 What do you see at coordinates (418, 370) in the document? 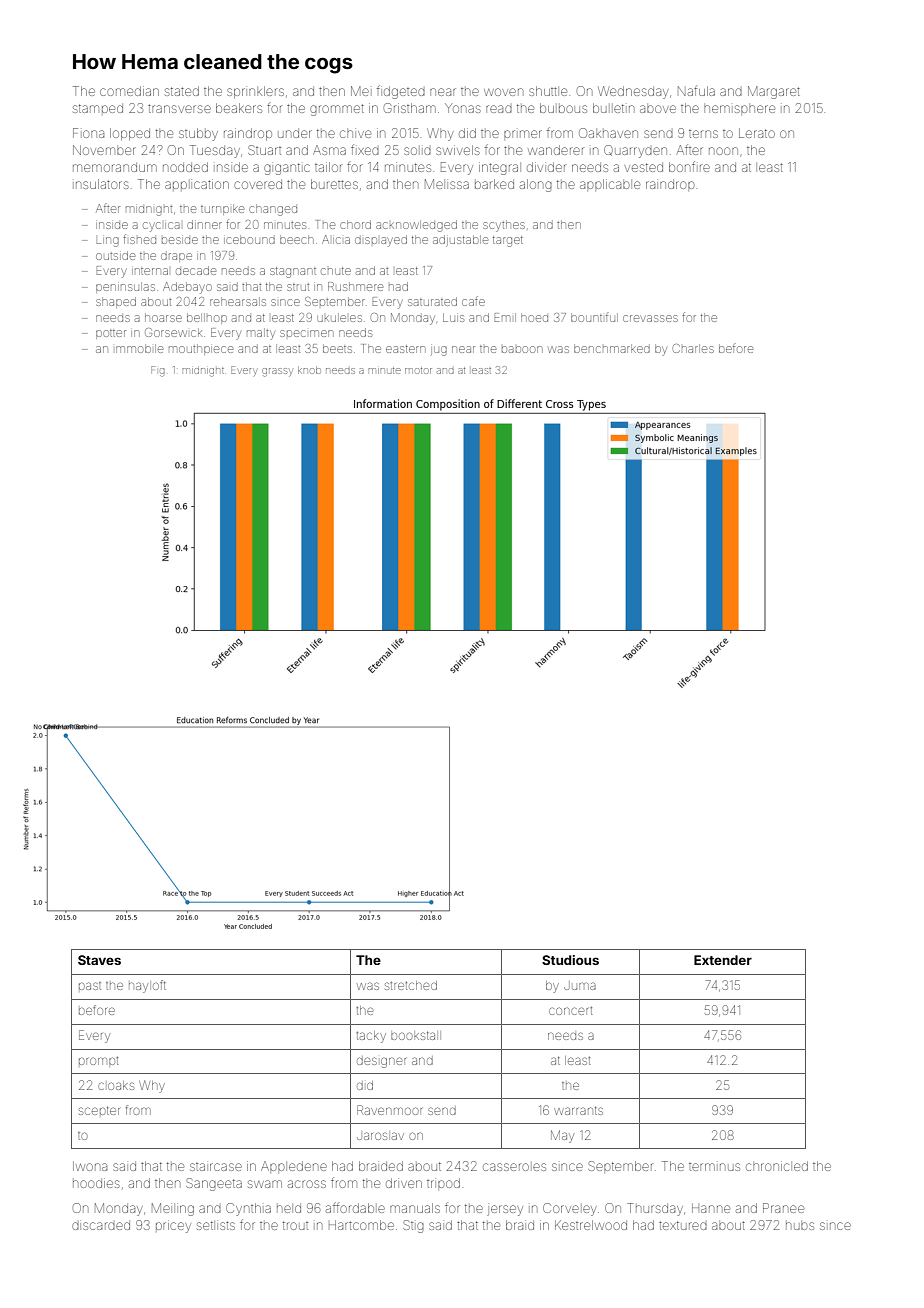
I see `motor` at bounding box center [418, 370].
